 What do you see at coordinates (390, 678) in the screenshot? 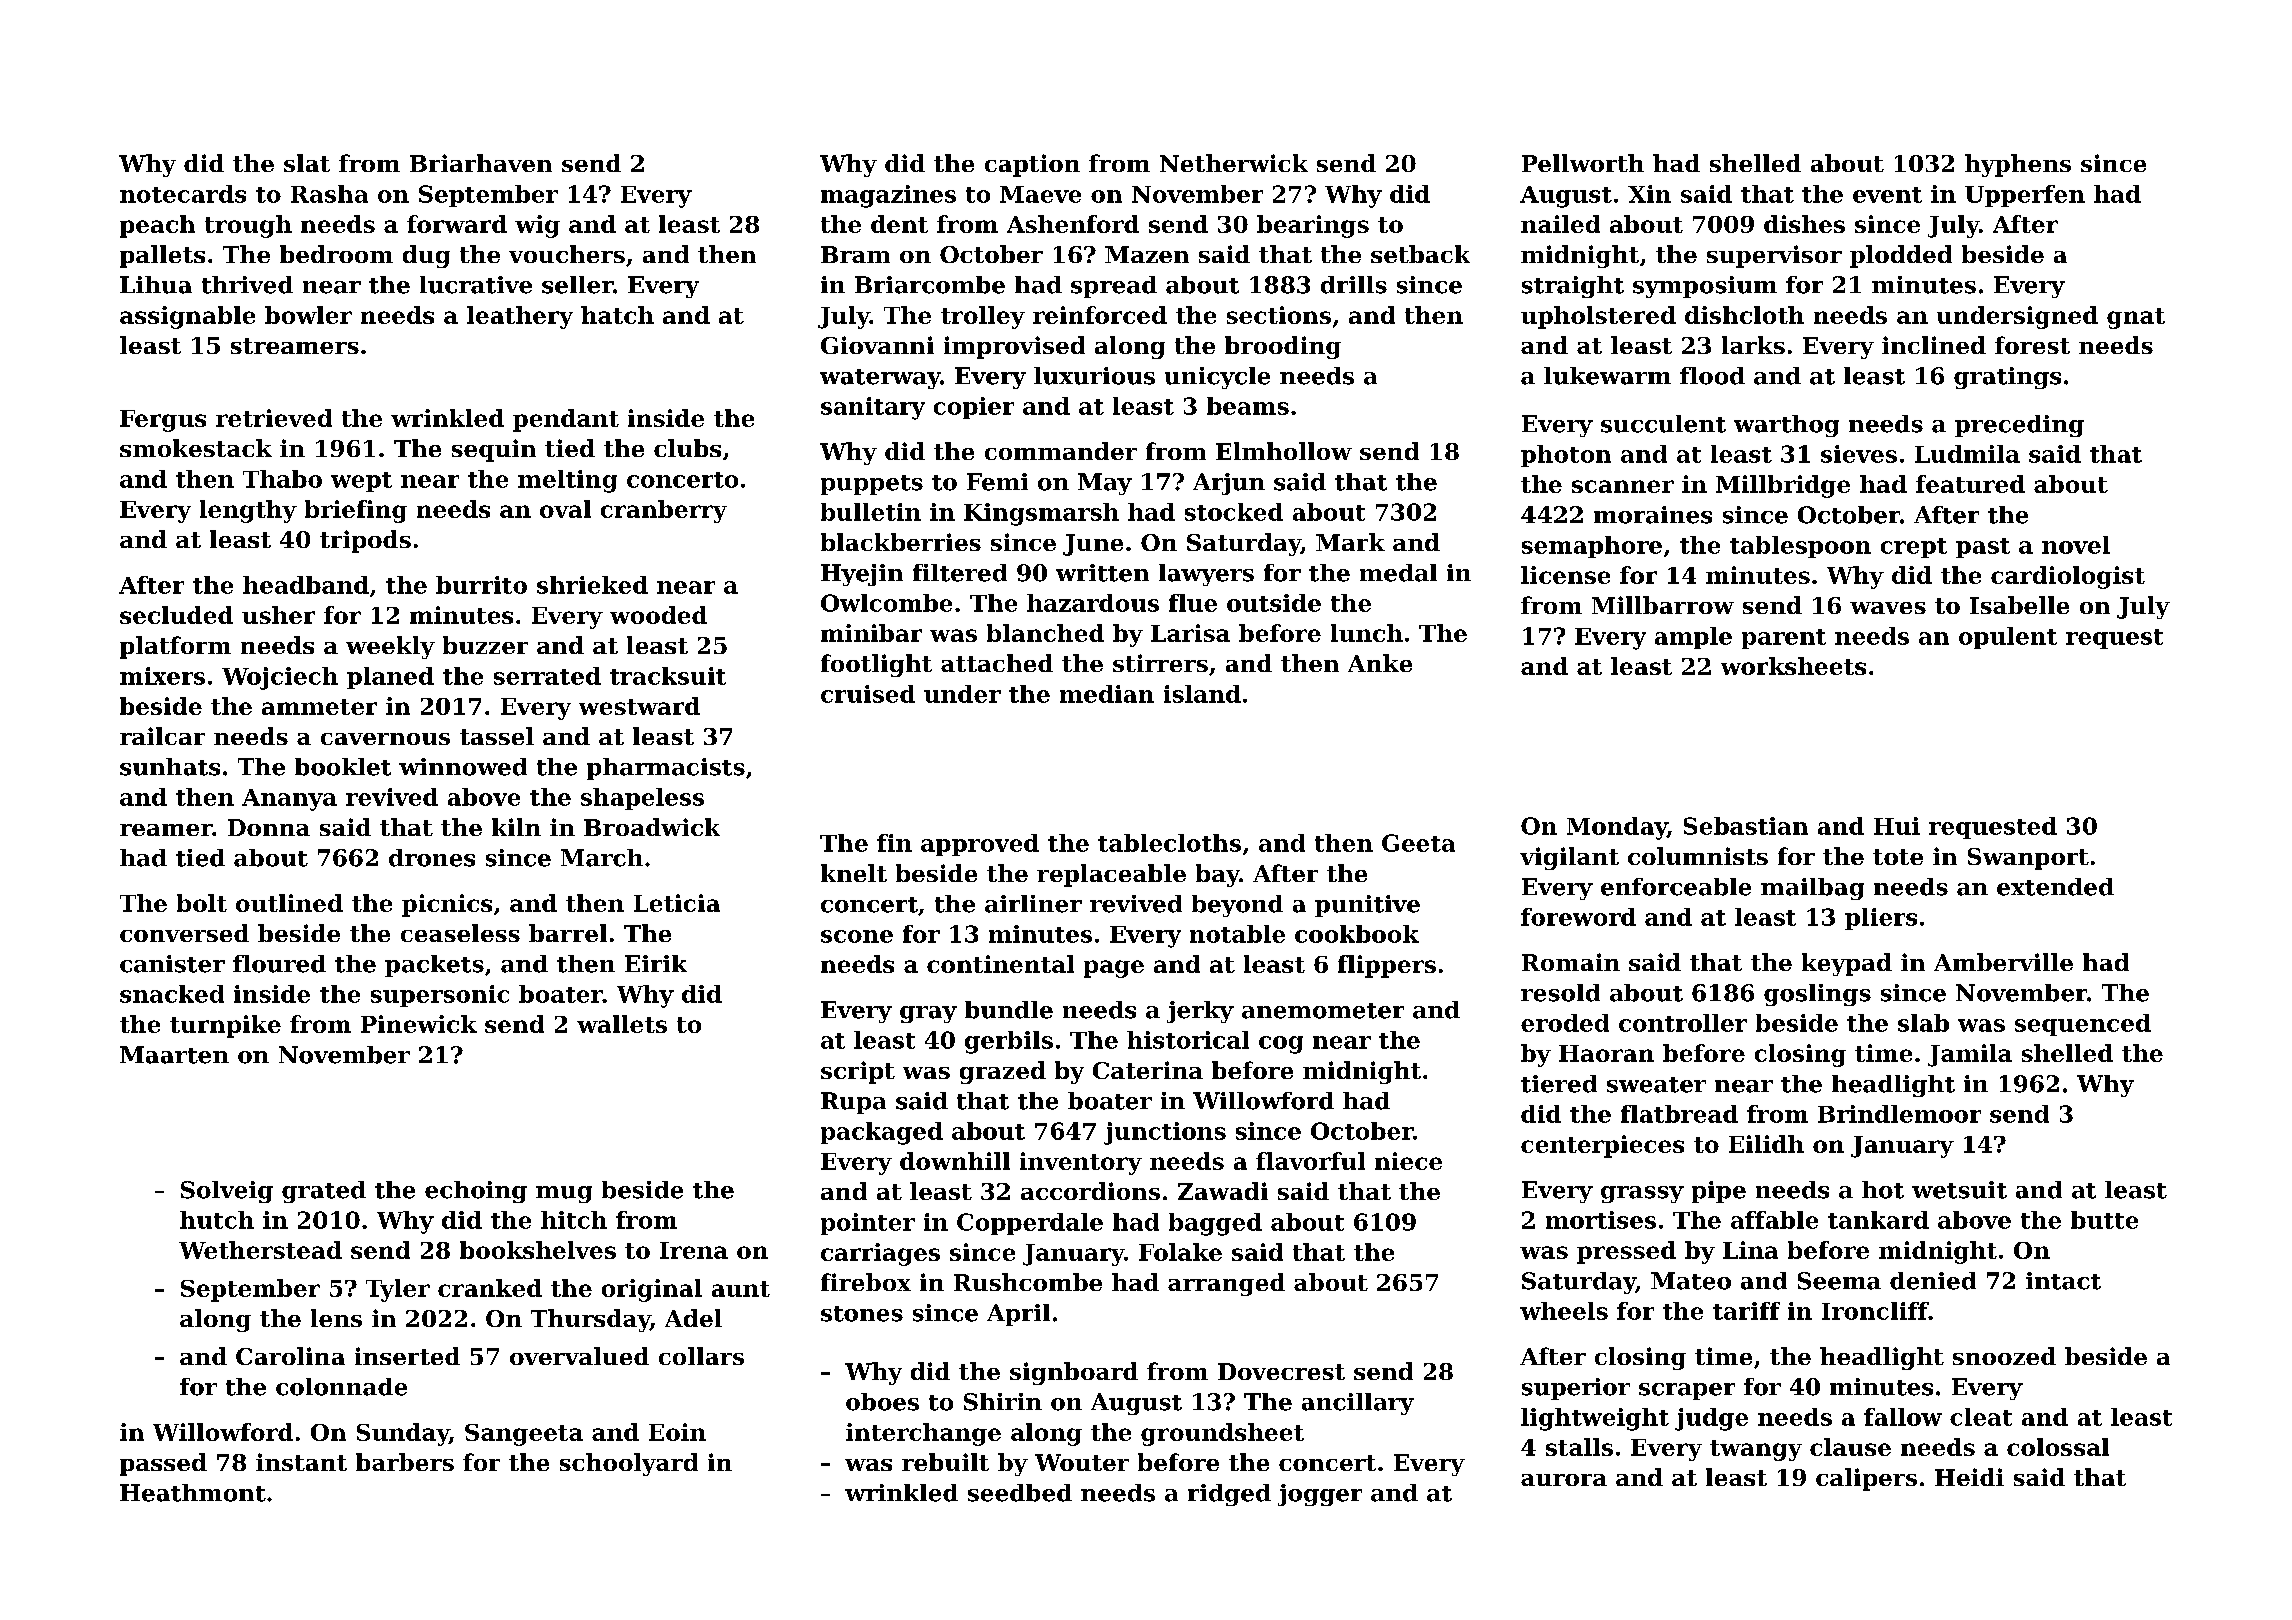
I see `planed` at bounding box center [390, 678].
